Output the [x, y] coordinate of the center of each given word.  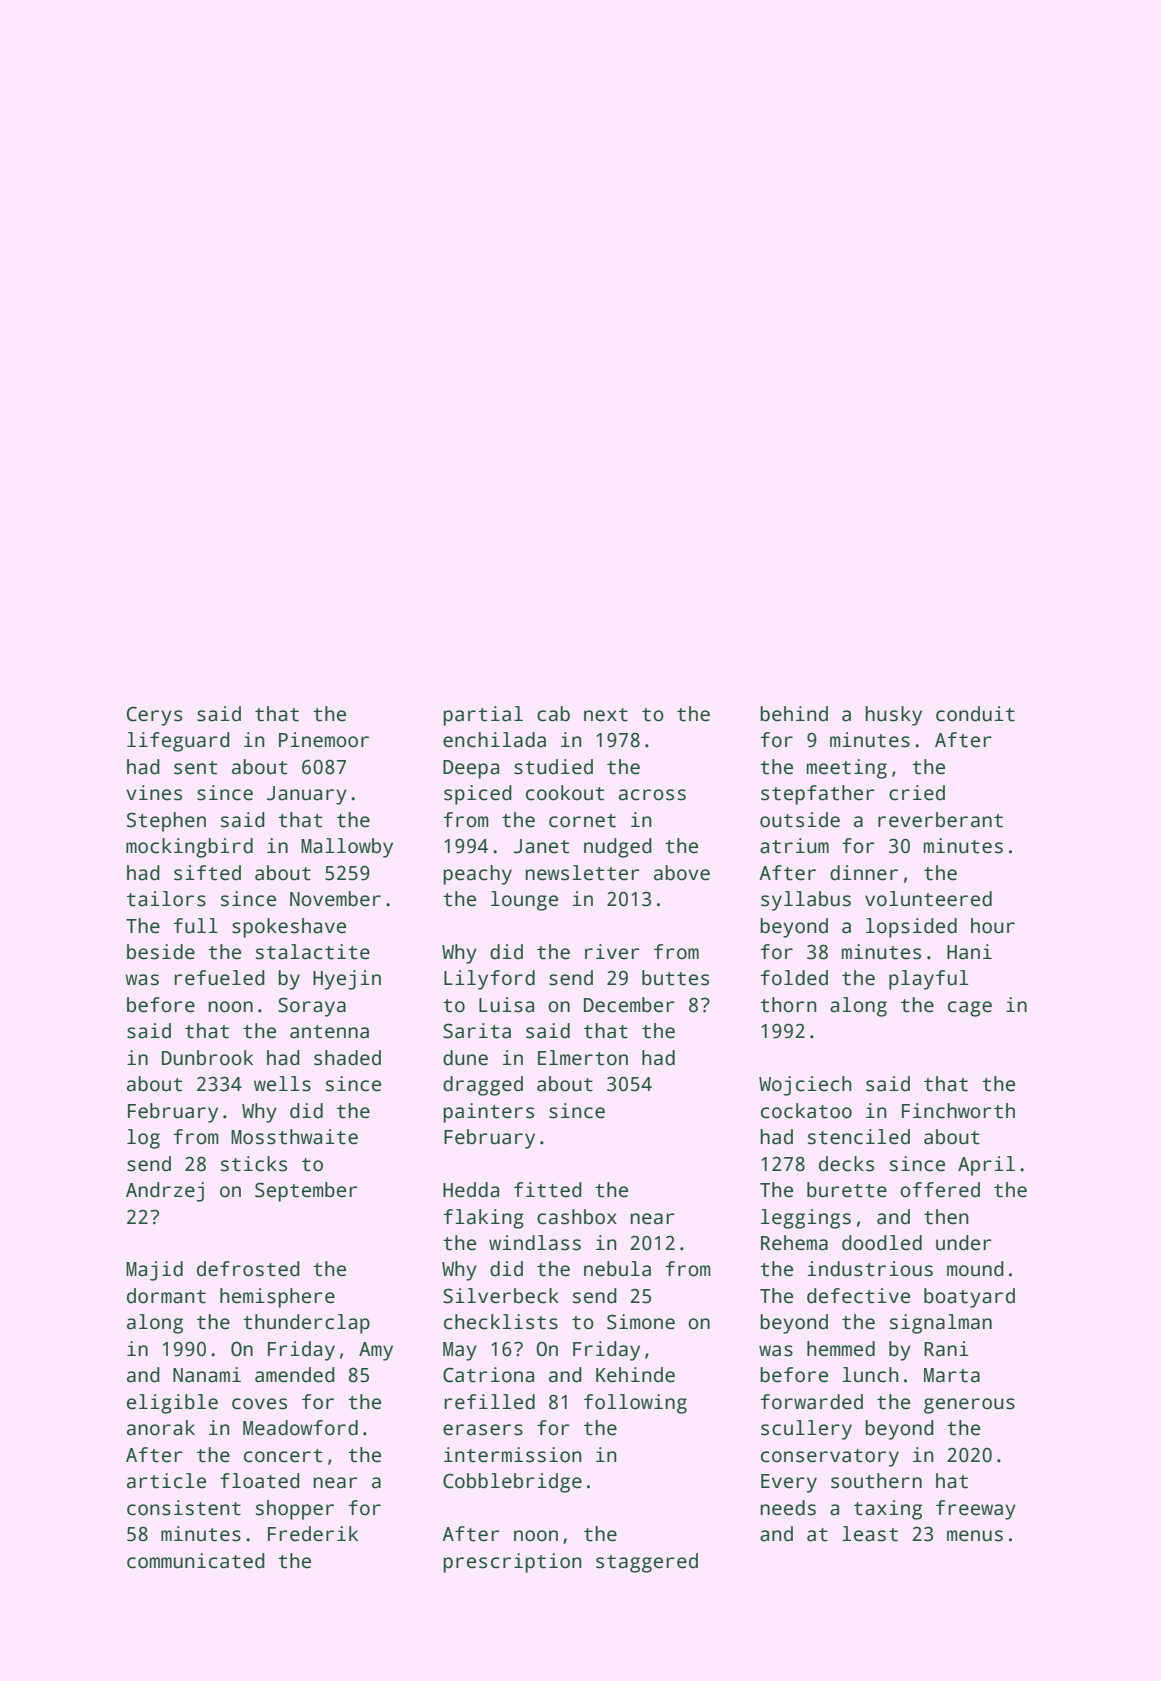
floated [260, 1481]
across [652, 795]
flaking [483, 1219]
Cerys [154, 716]
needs [788, 1508]
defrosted [248, 1269]
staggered [647, 1563]
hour [993, 926]
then [946, 1217]
